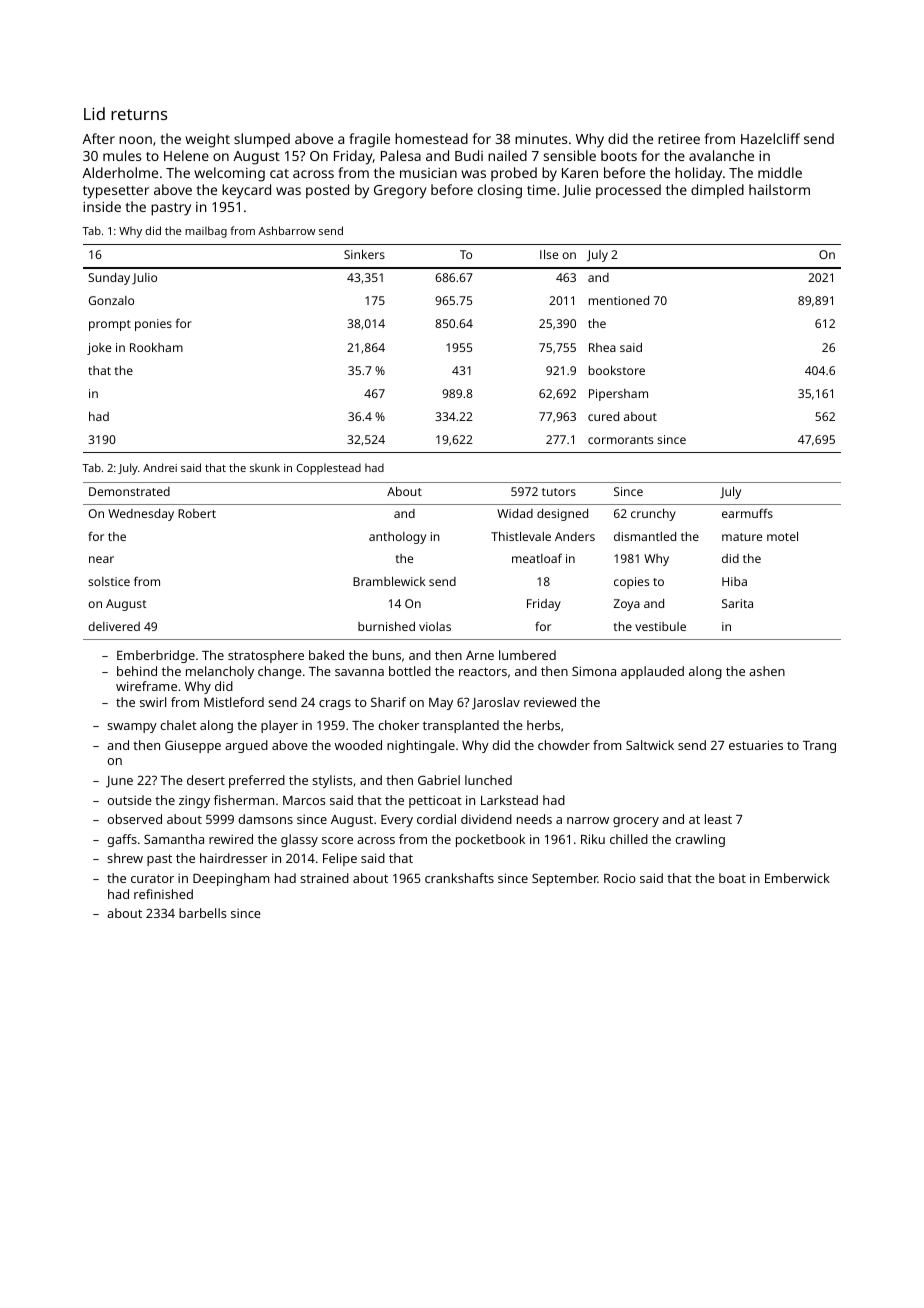  I want to click on Sinkers, so click(364, 254).
